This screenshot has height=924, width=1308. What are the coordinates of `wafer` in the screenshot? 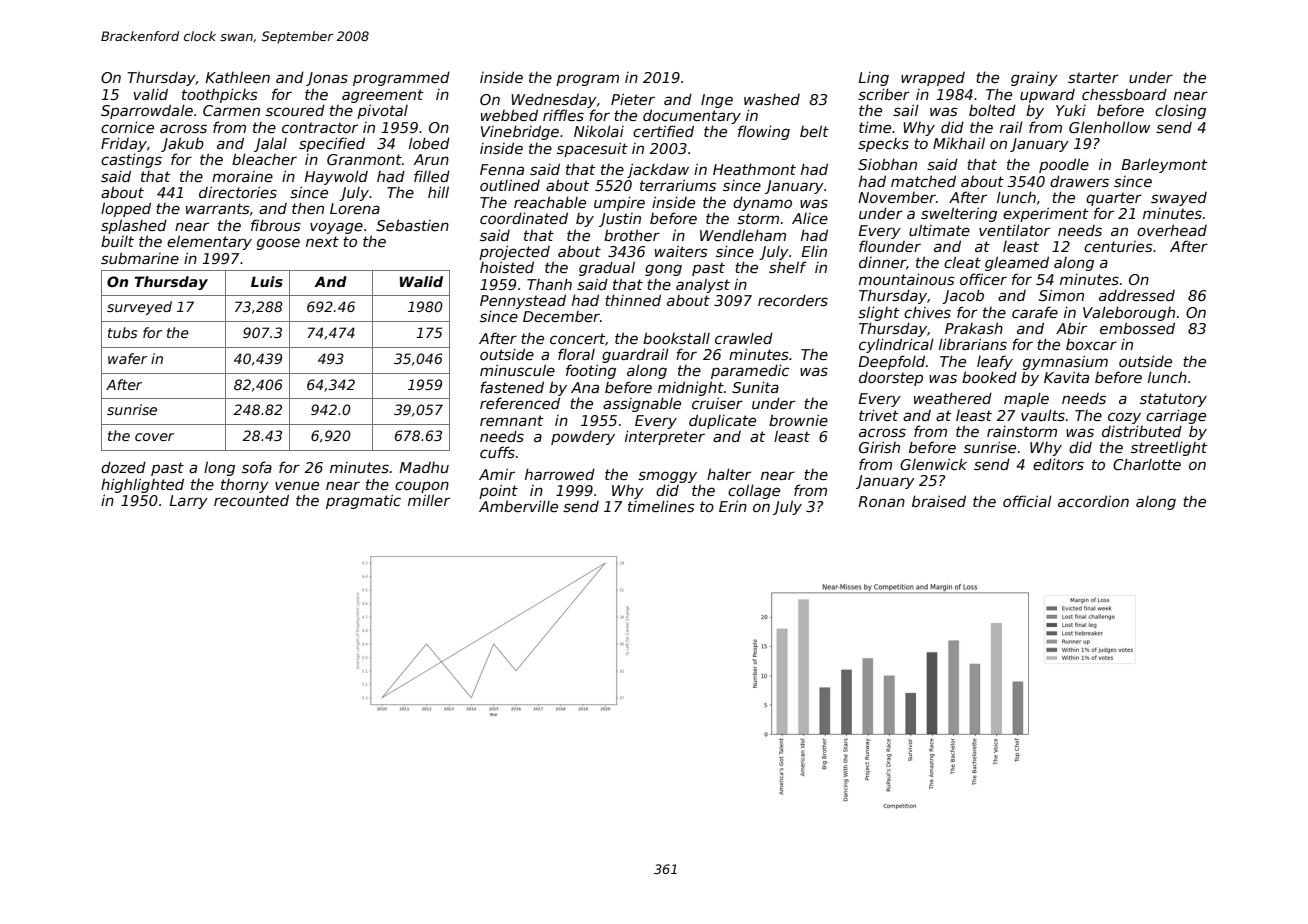 It's located at (127, 358).
